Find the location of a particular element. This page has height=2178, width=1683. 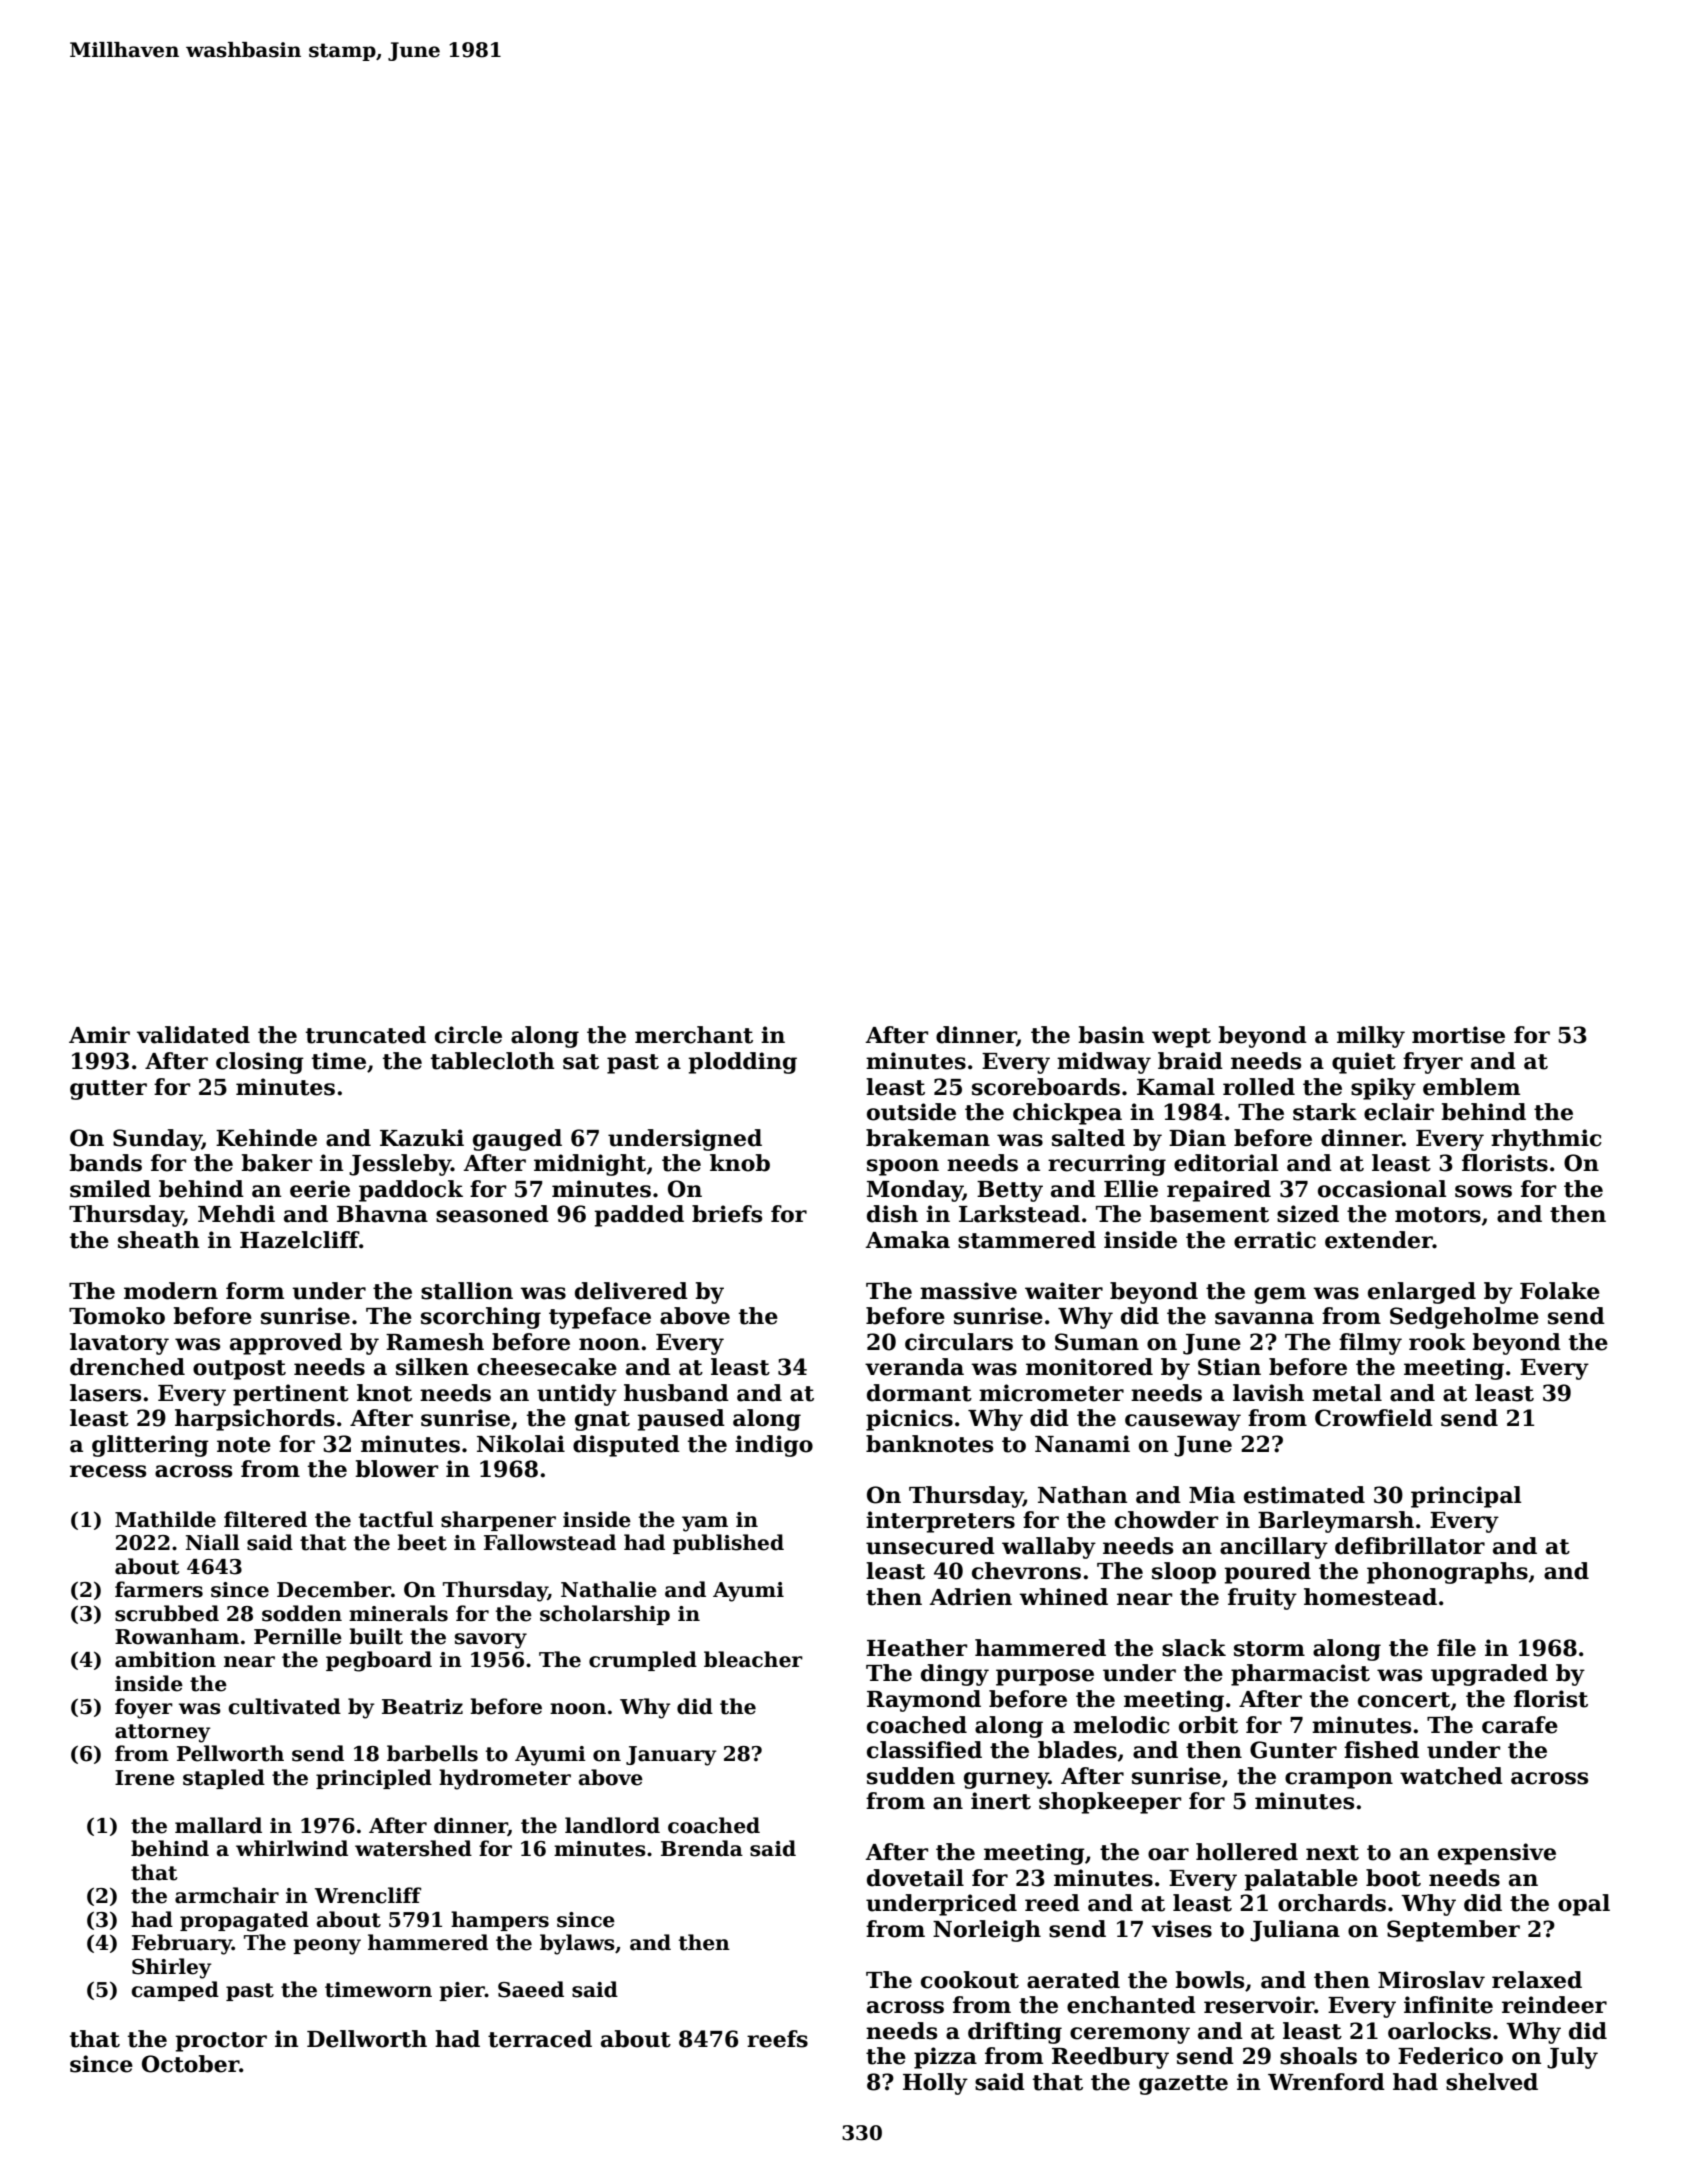

terraced is located at coordinates (540, 2039).
